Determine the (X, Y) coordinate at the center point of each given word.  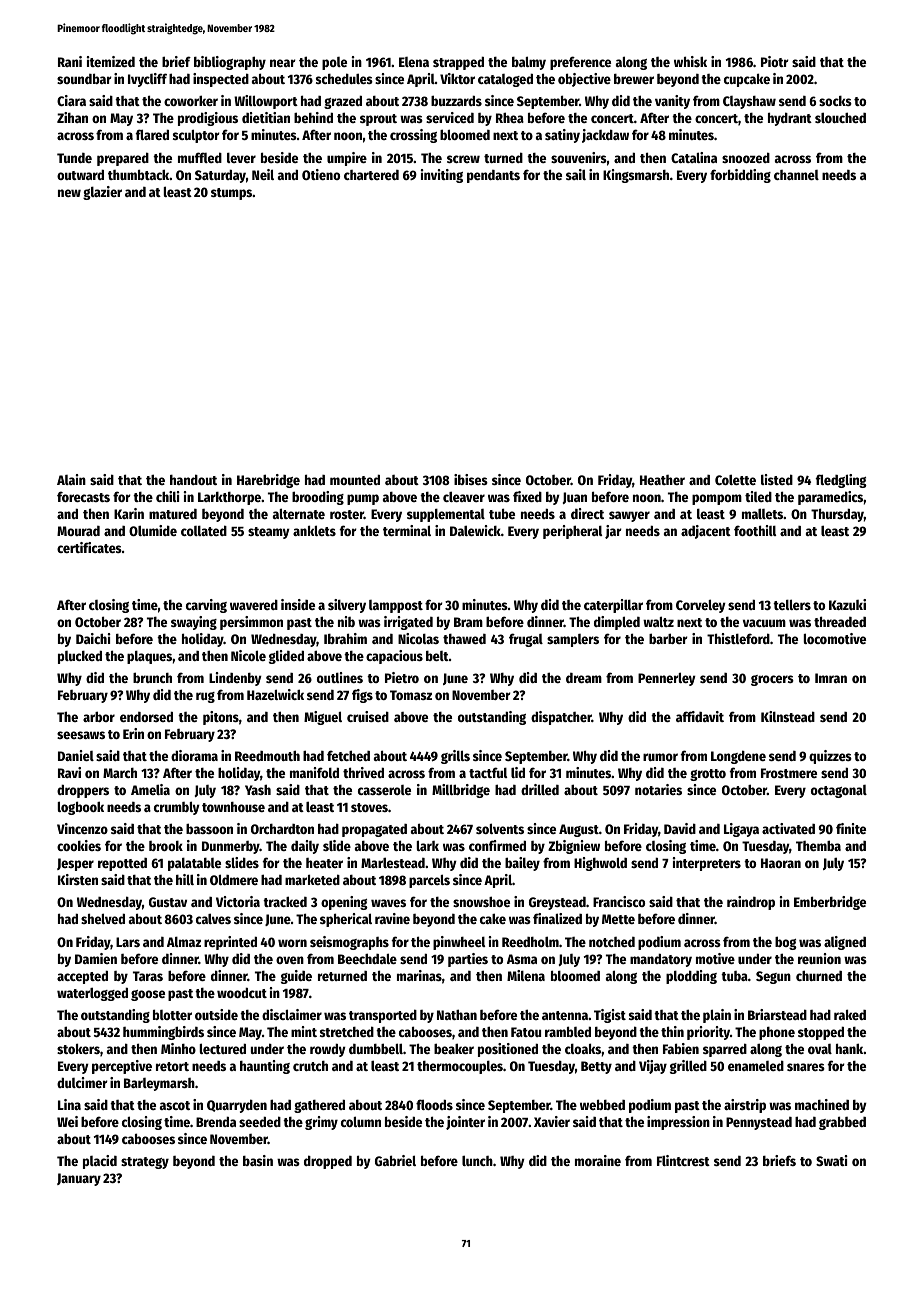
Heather (662, 480)
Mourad (78, 531)
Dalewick (475, 530)
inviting (442, 176)
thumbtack (139, 174)
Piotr (775, 61)
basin (258, 1160)
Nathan (457, 1014)
